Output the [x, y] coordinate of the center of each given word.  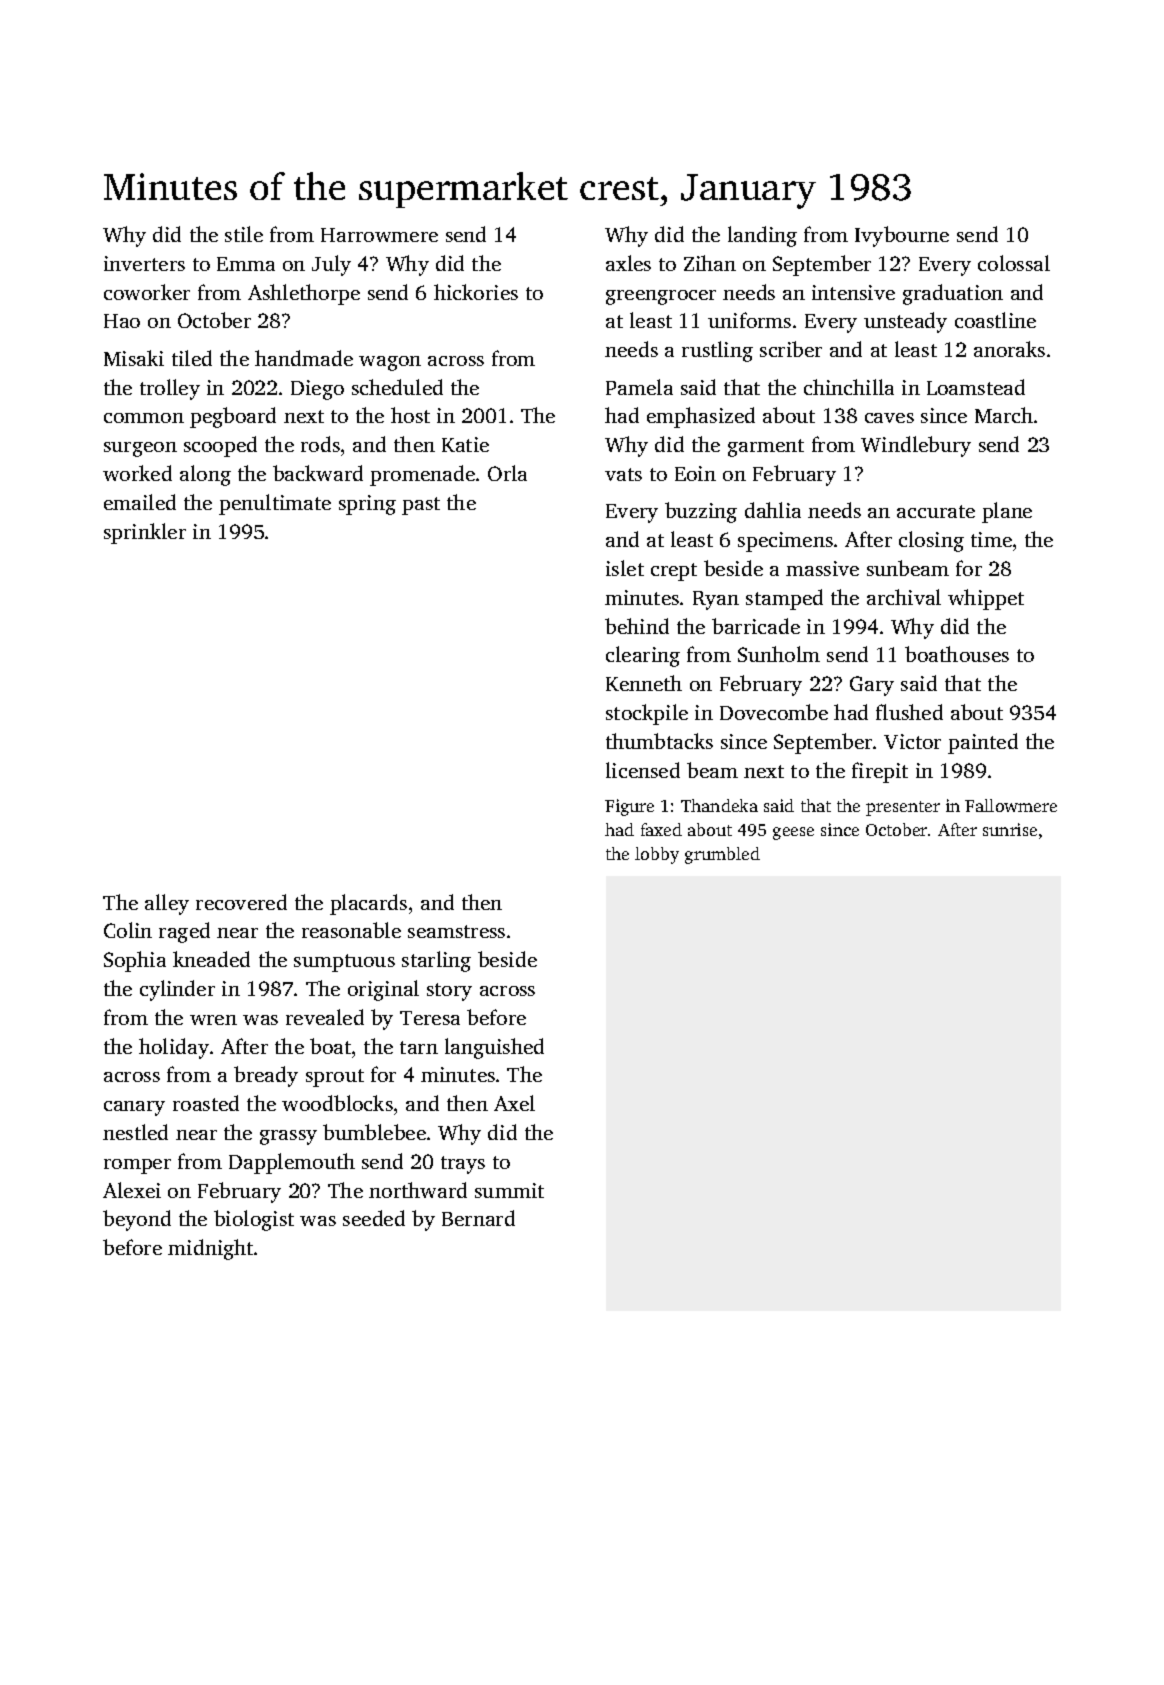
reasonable [351, 930]
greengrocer [661, 297]
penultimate [275, 504]
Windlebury [916, 446]
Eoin [695, 473]
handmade [304, 358]
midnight [210, 1249]
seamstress [456, 931]
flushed [909, 712]
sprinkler [145, 533]
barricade [756, 626]
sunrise [1010, 829]
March [1004, 415]
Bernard [478, 1218]
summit [509, 1190]
